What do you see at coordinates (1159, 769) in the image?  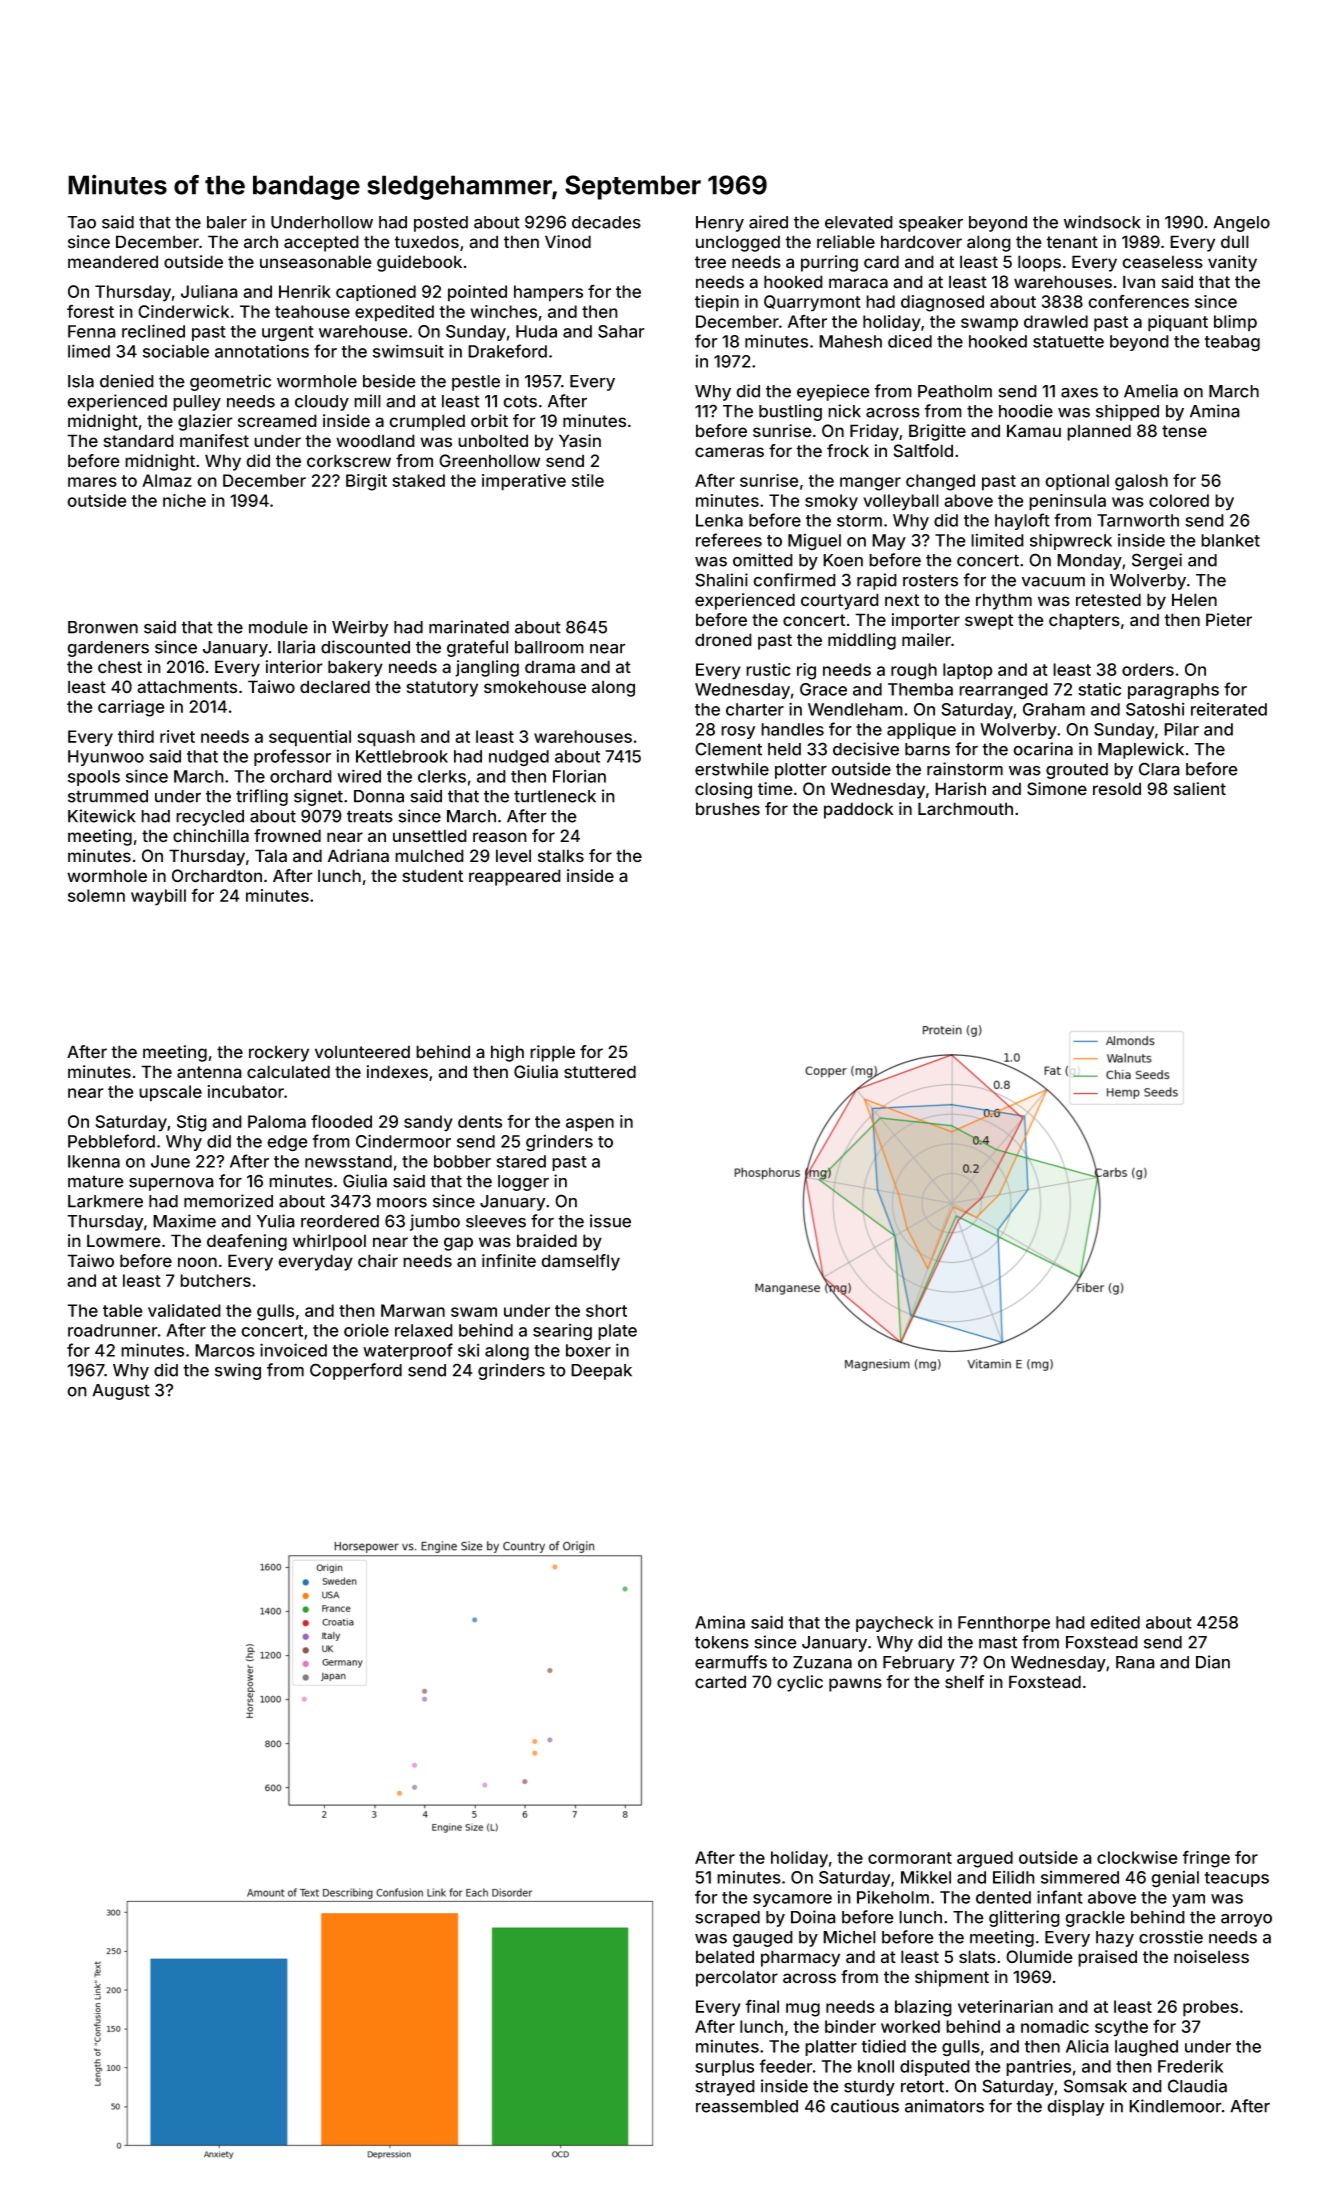 I see `Clara` at bounding box center [1159, 769].
